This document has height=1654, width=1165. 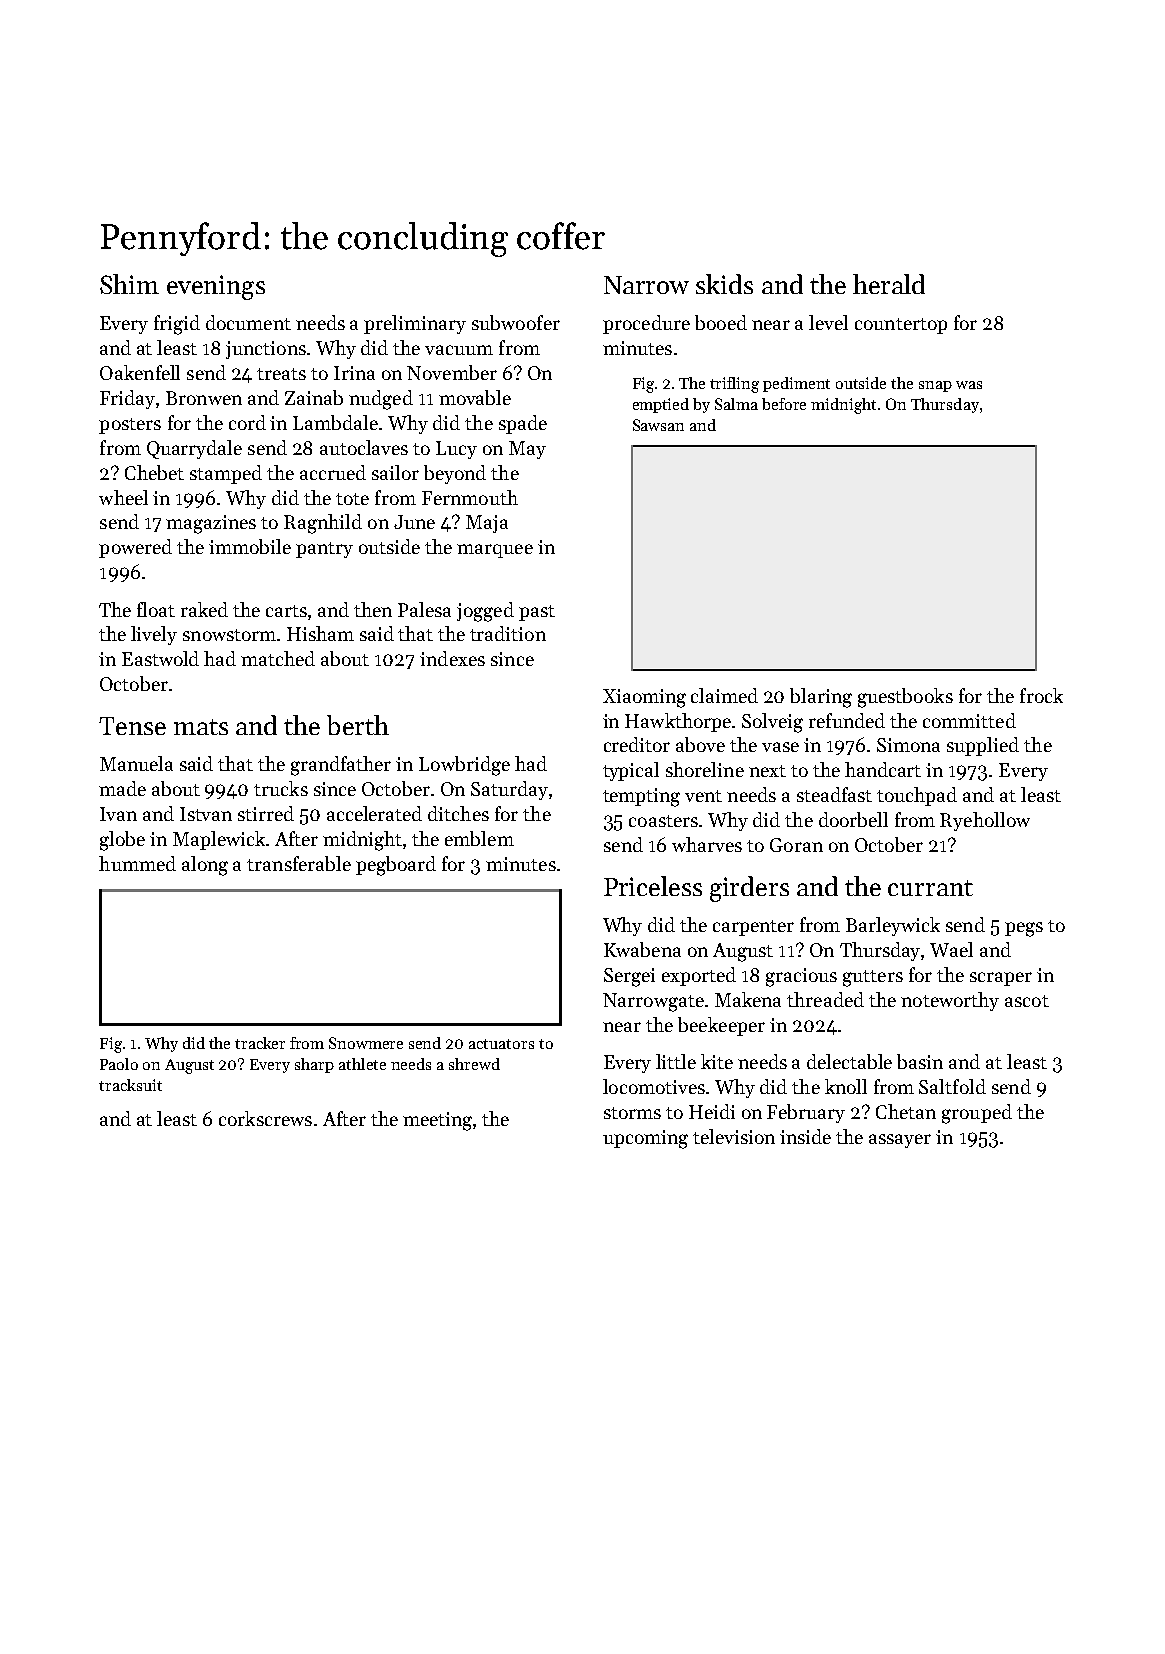 What do you see at coordinates (216, 287) in the document?
I see `evenings` at bounding box center [216, 287].
